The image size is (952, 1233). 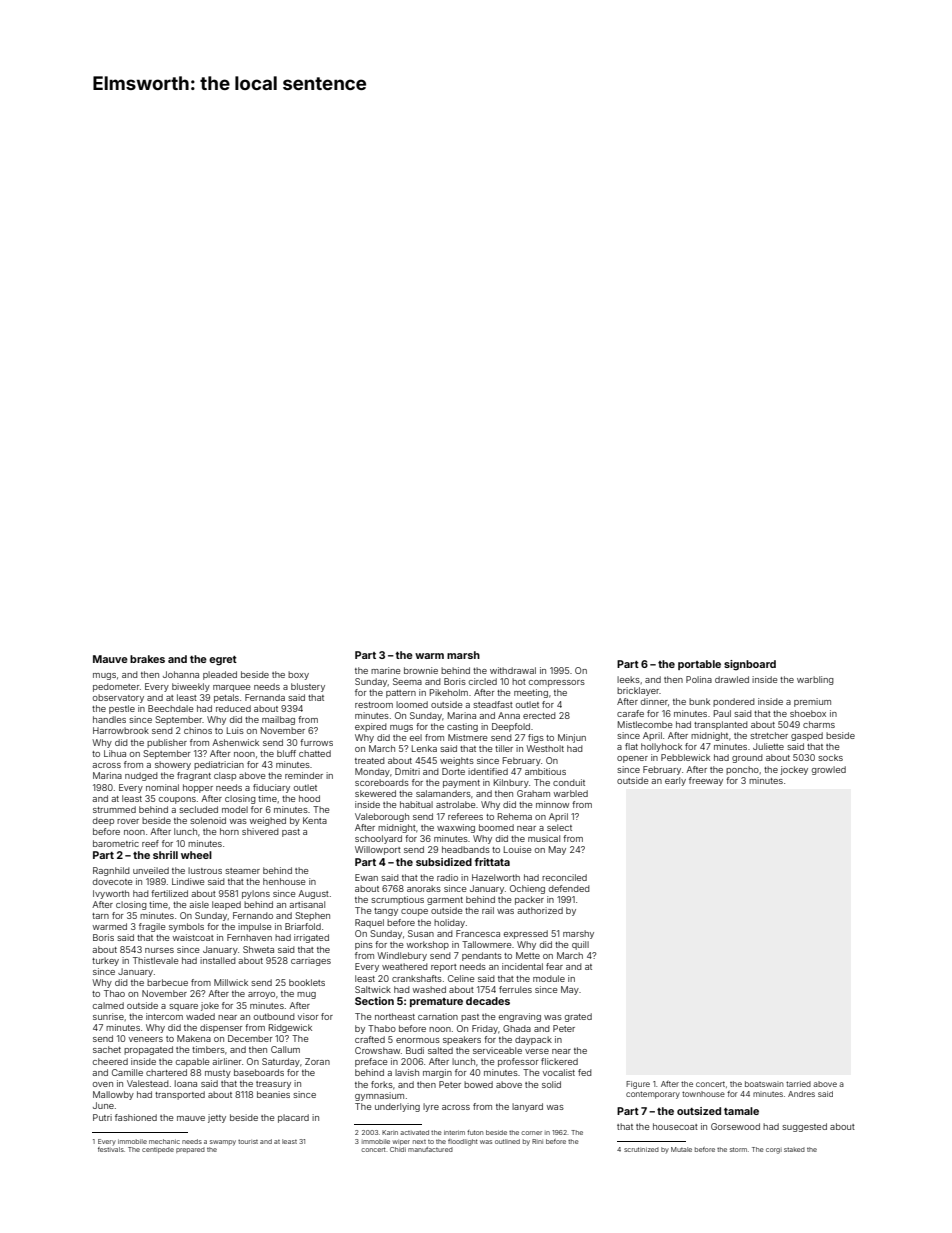 I want to click on portable, so click(x=699, y=665).
